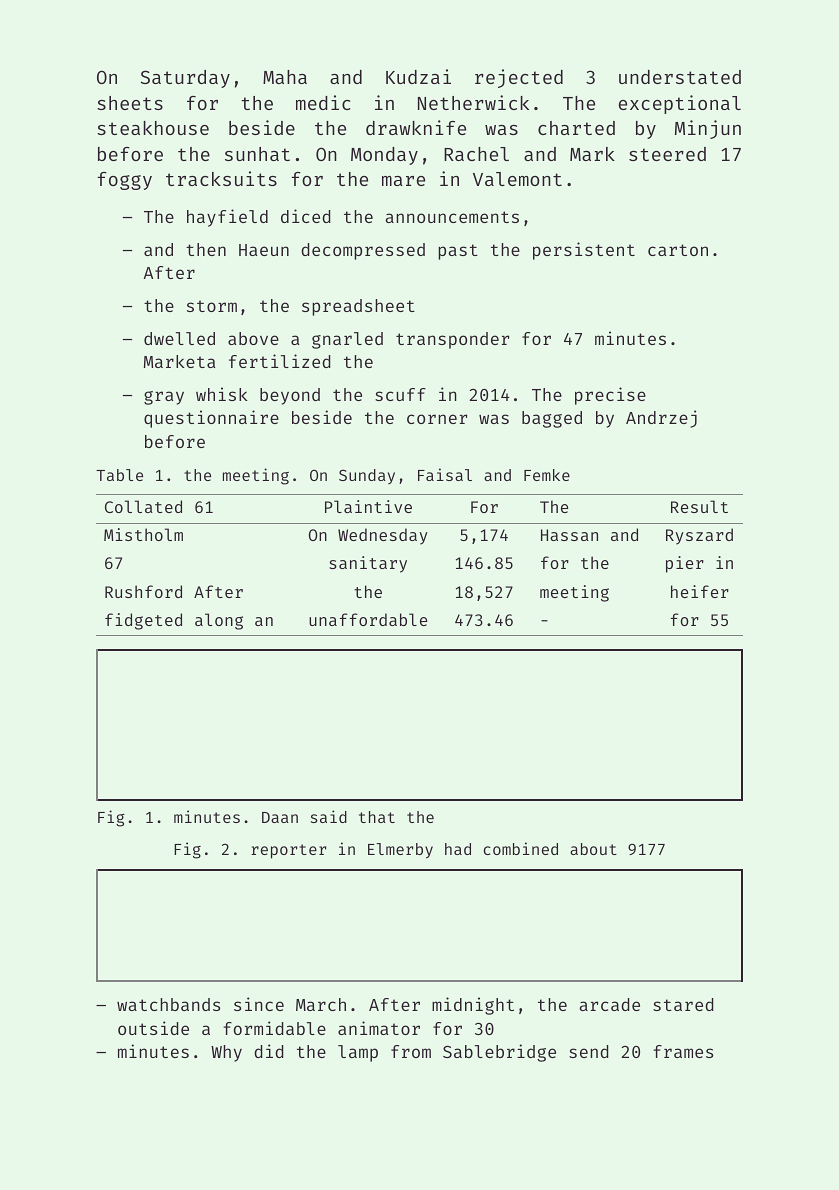 This screenshot has height=1190, width=839. I want to click on corner, so click(437, 419).
